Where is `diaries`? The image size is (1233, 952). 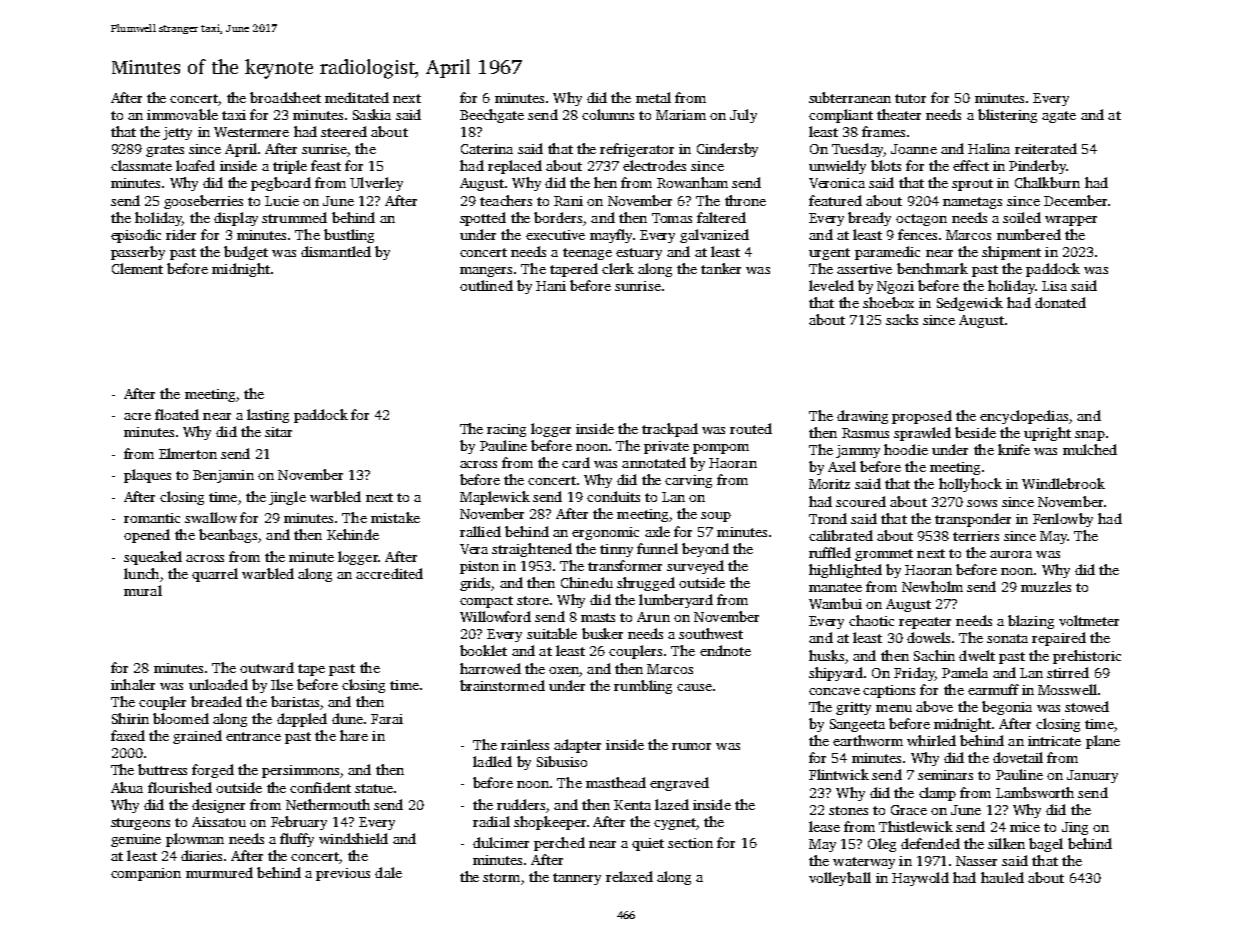 diaries is located at coordinates (201, 855).
